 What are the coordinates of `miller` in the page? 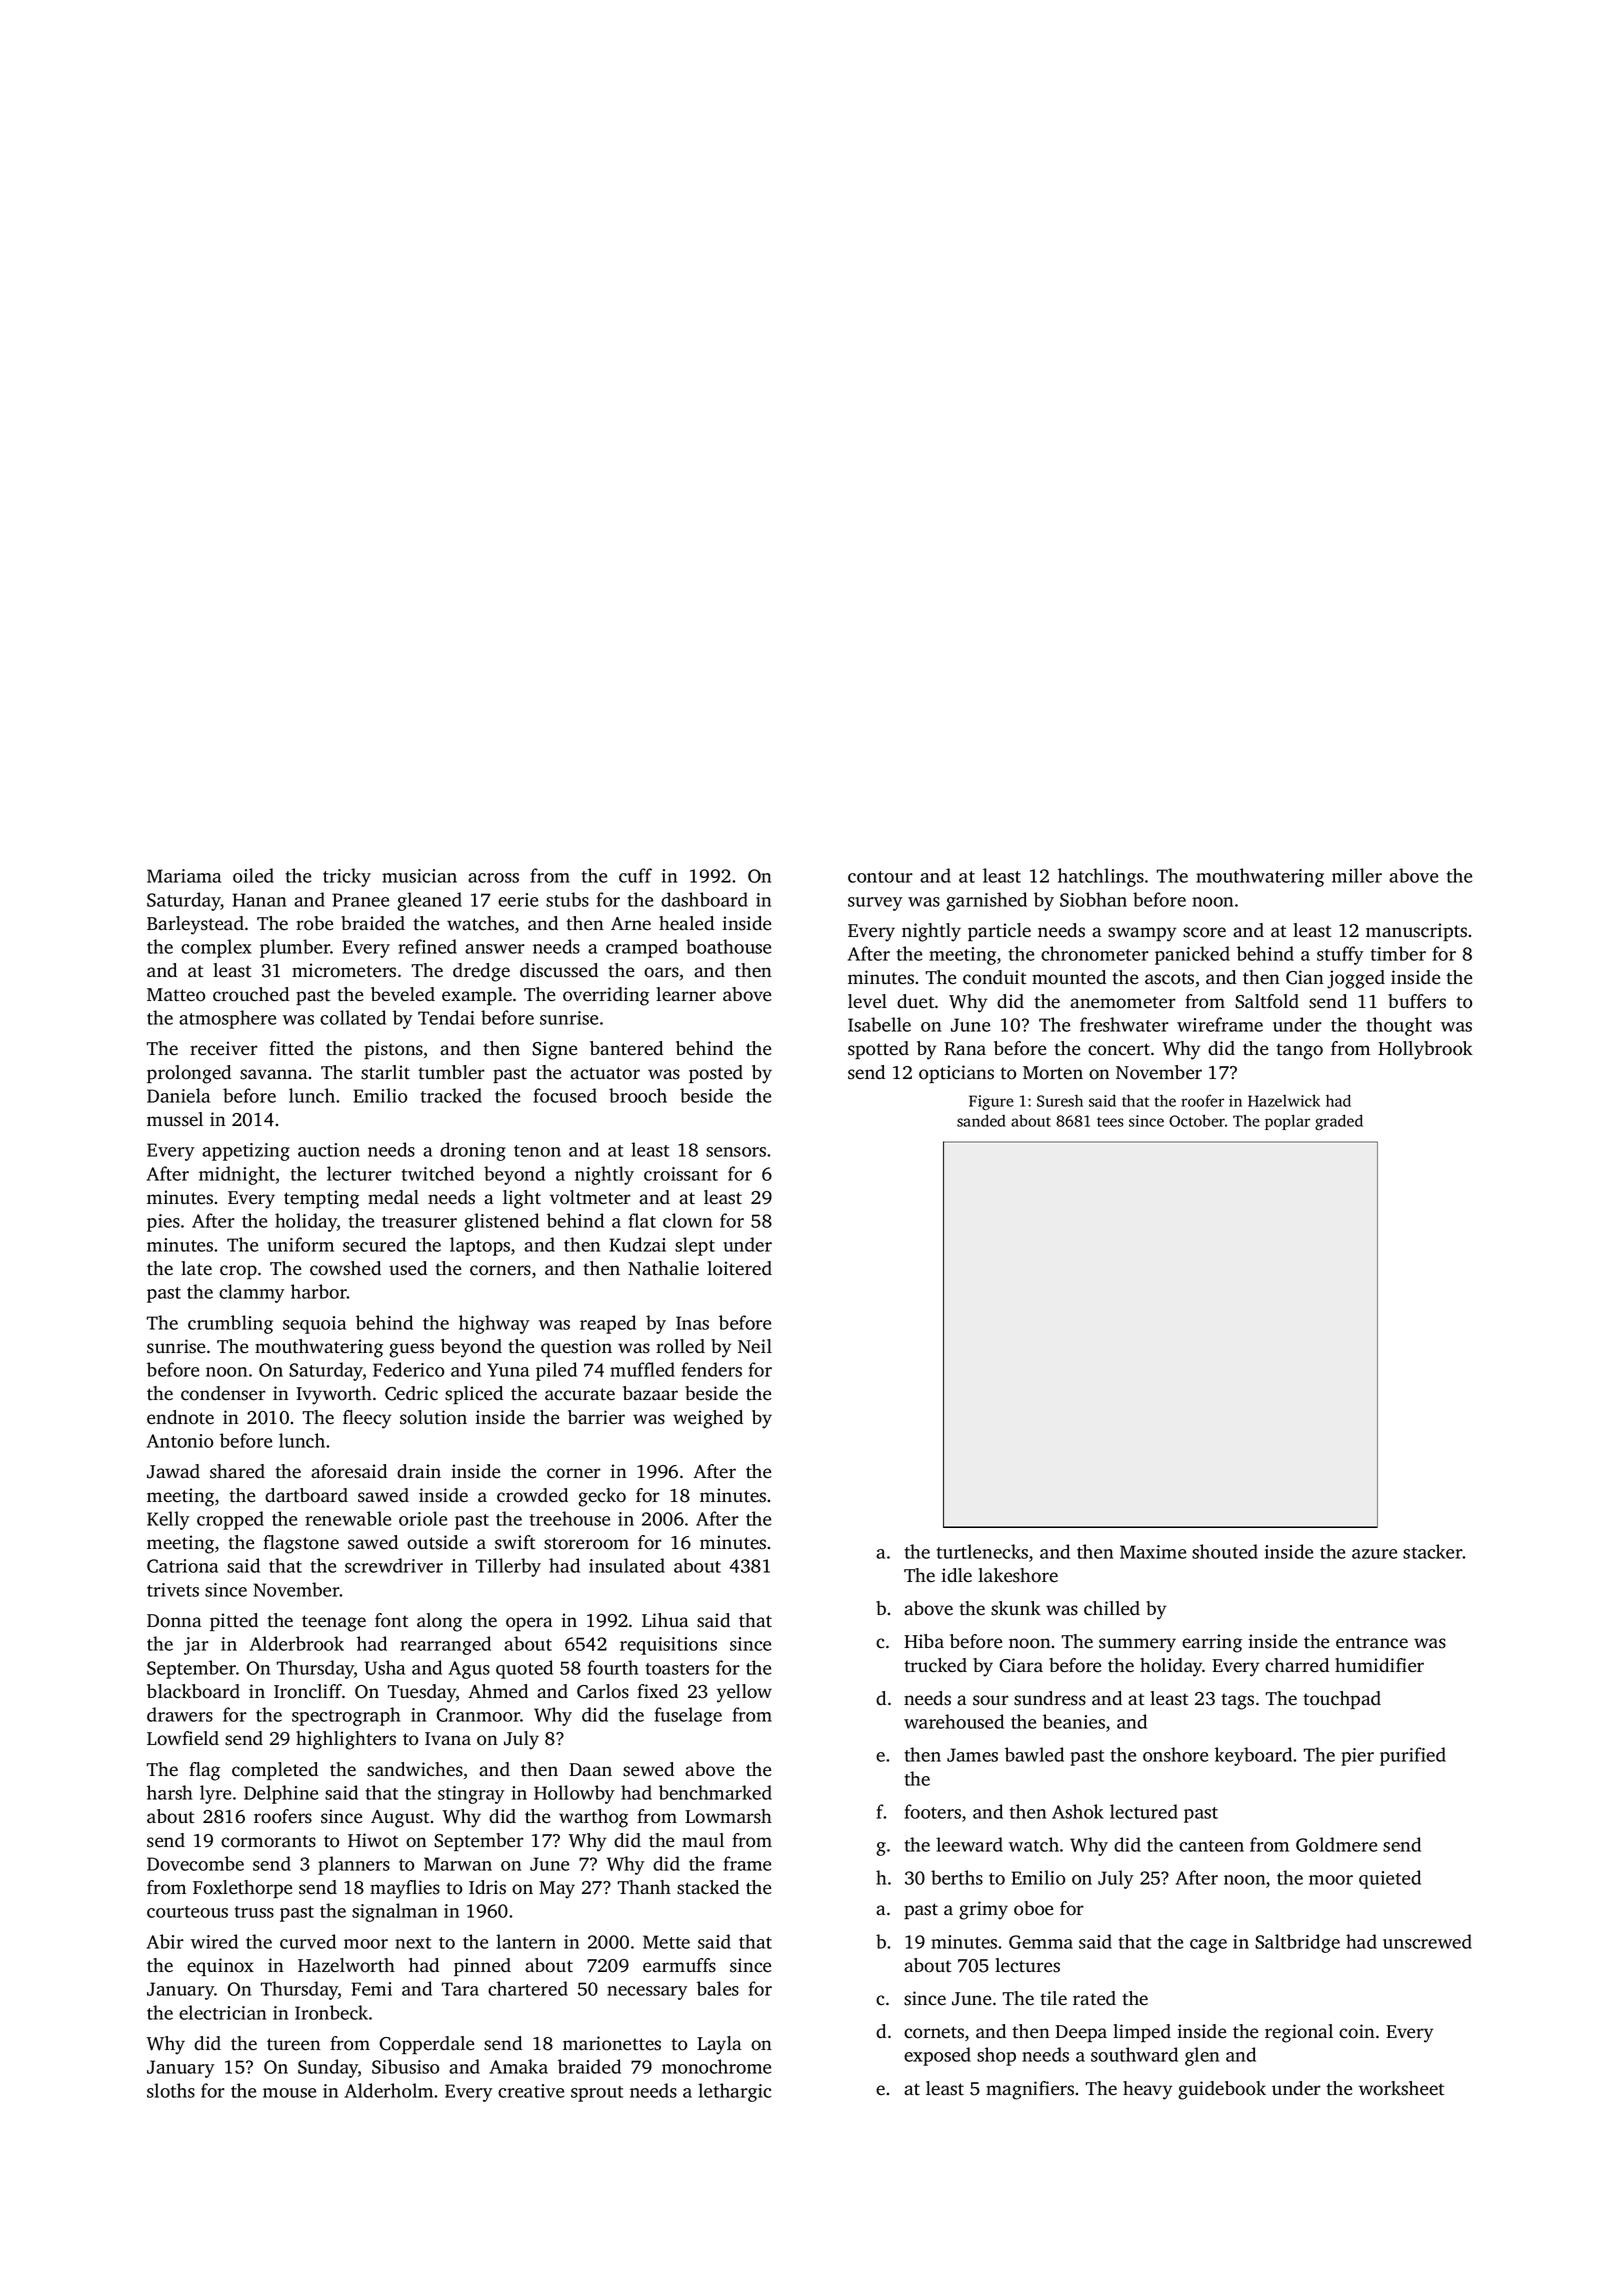 It's located at (1357, 875).
